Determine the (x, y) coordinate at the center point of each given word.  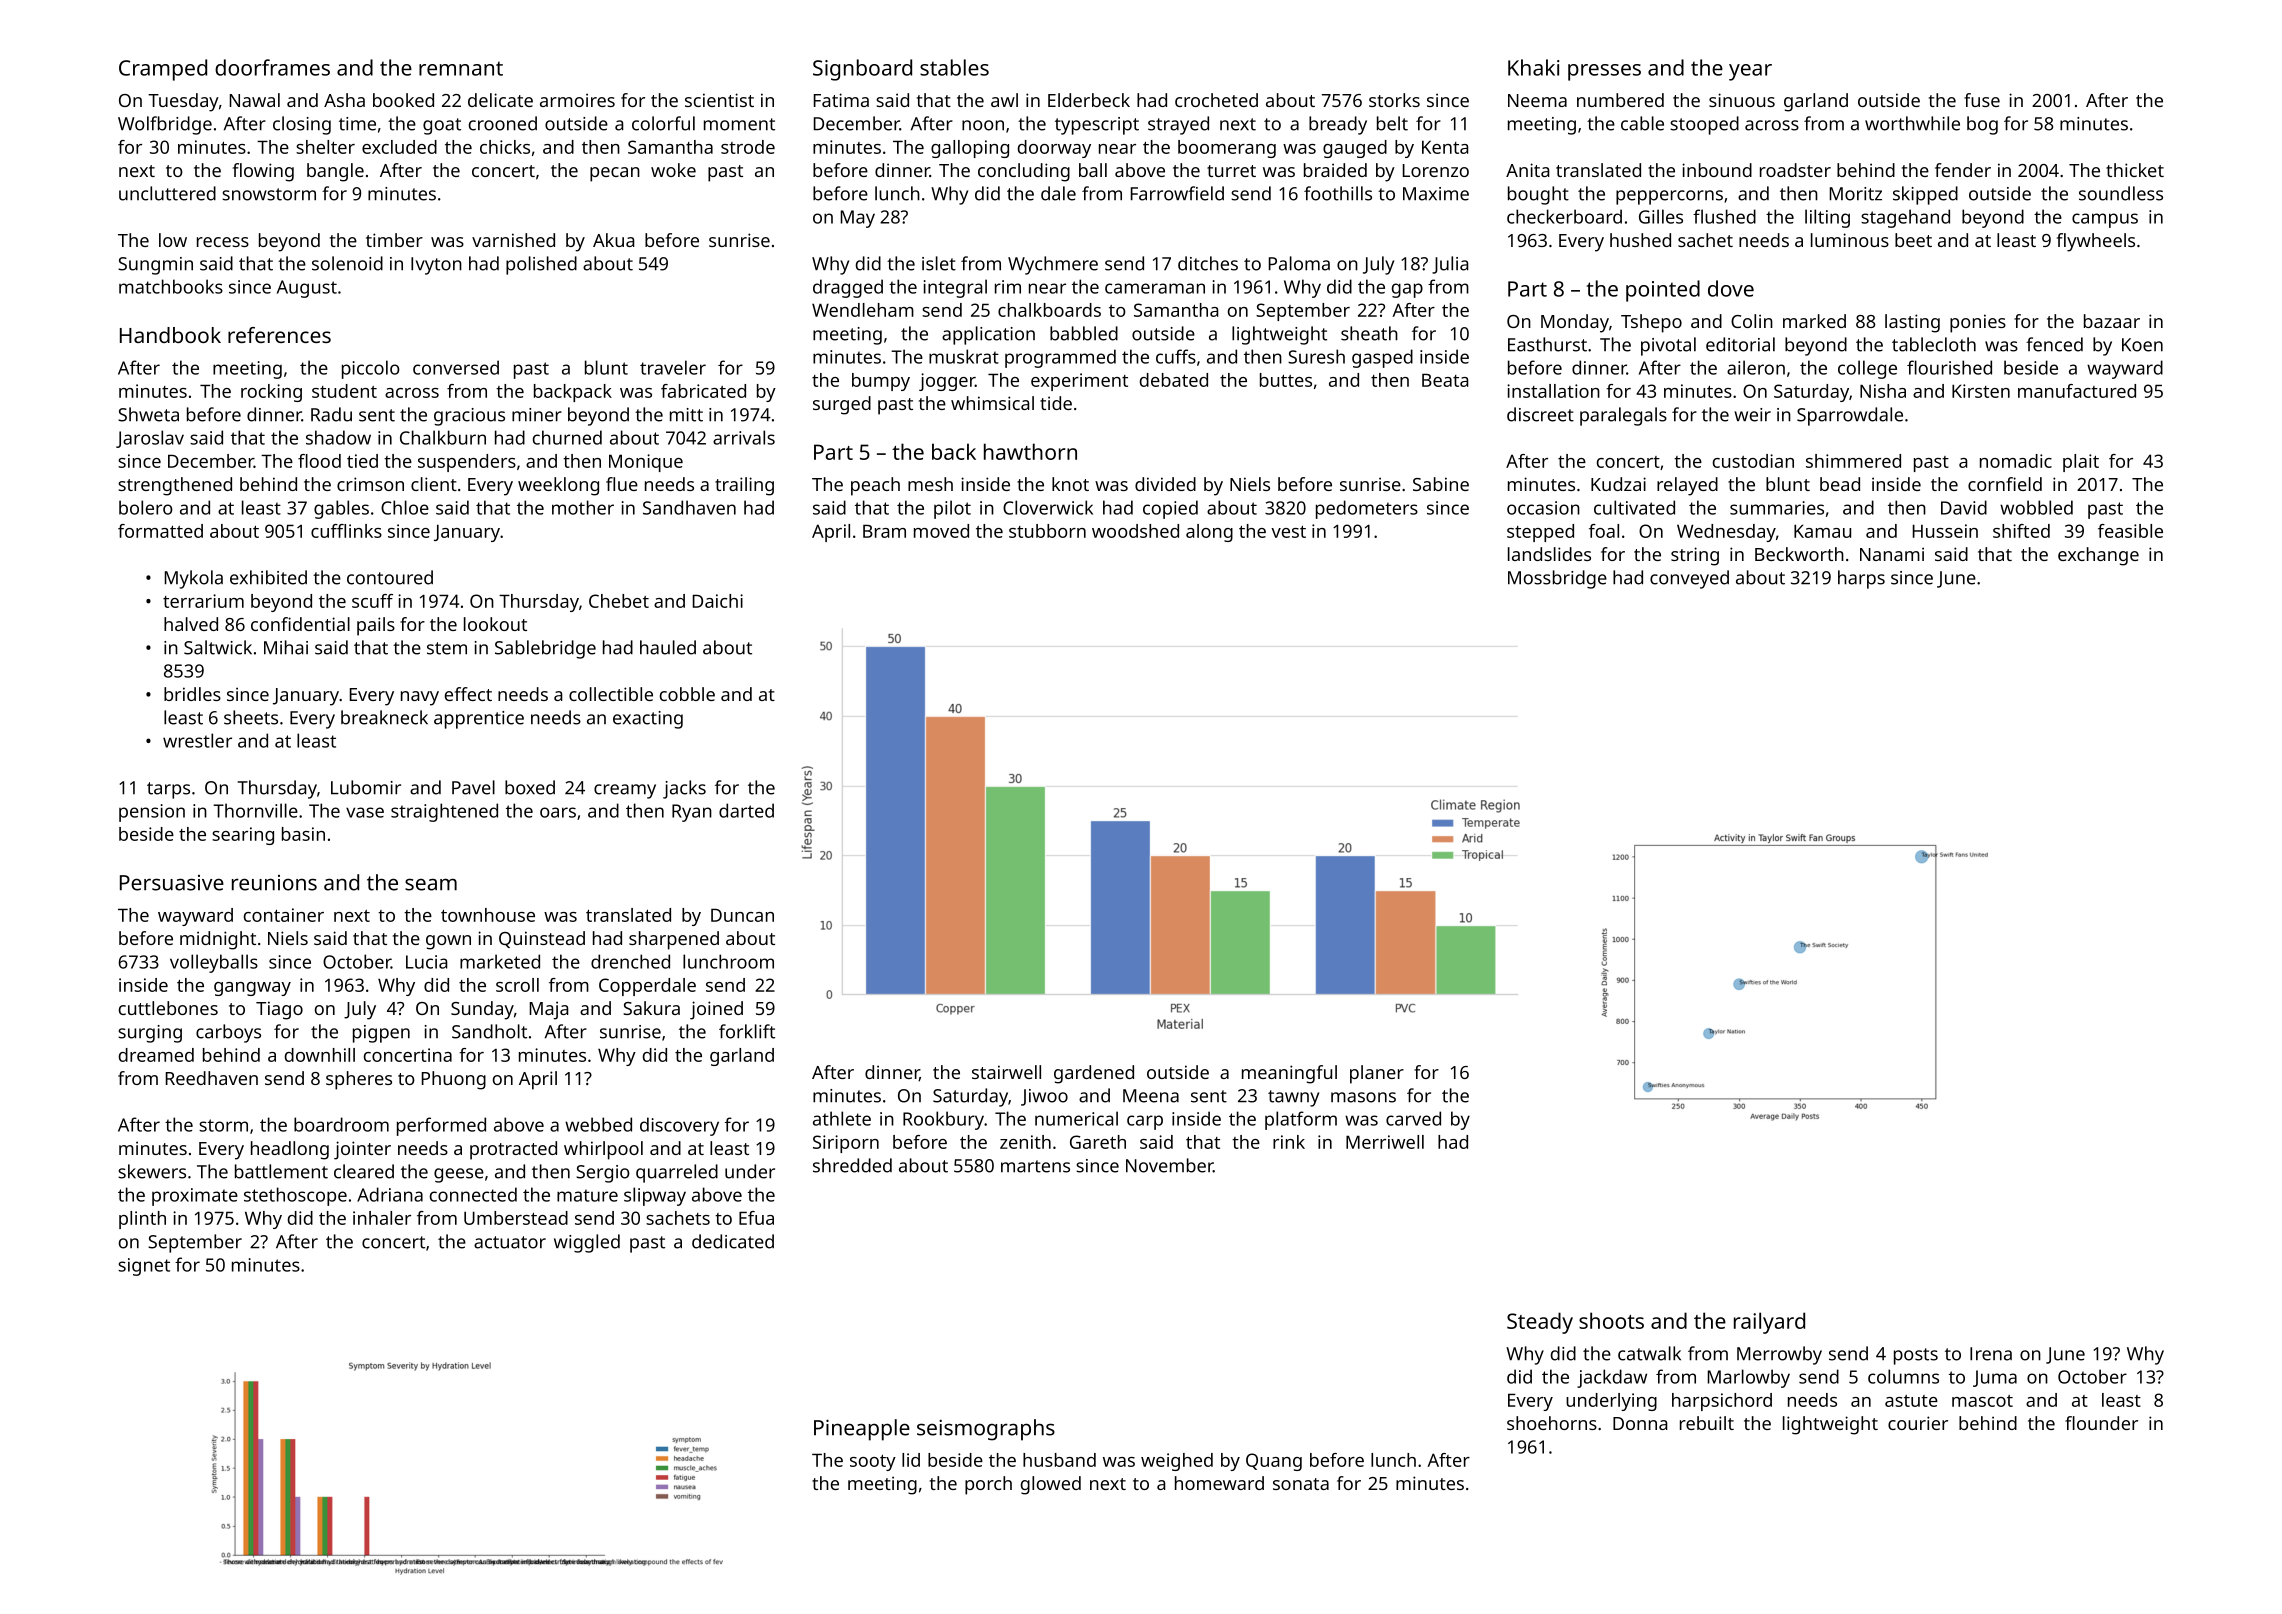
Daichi (718, 601)
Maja (549, 1010)
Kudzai (1618, 484)
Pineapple (862, 1430)
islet (939, 263)
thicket (2135, 170)
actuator (510, 1242)
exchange (2098, 556)
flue (622, 484)
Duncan (742, 915)
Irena (1991, 1354)
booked (403, 100)
